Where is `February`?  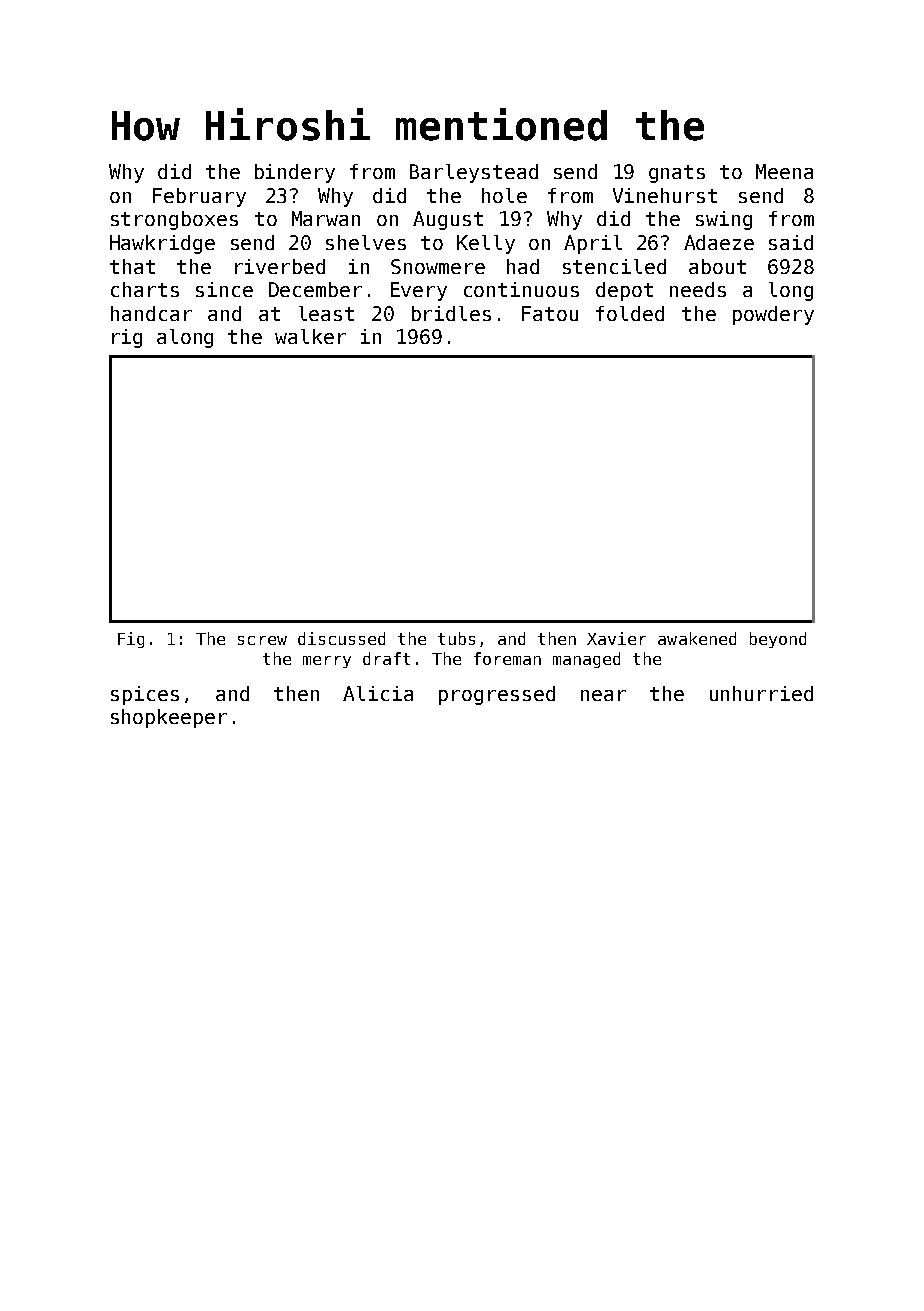 February is located at coordinates (199, 197).
